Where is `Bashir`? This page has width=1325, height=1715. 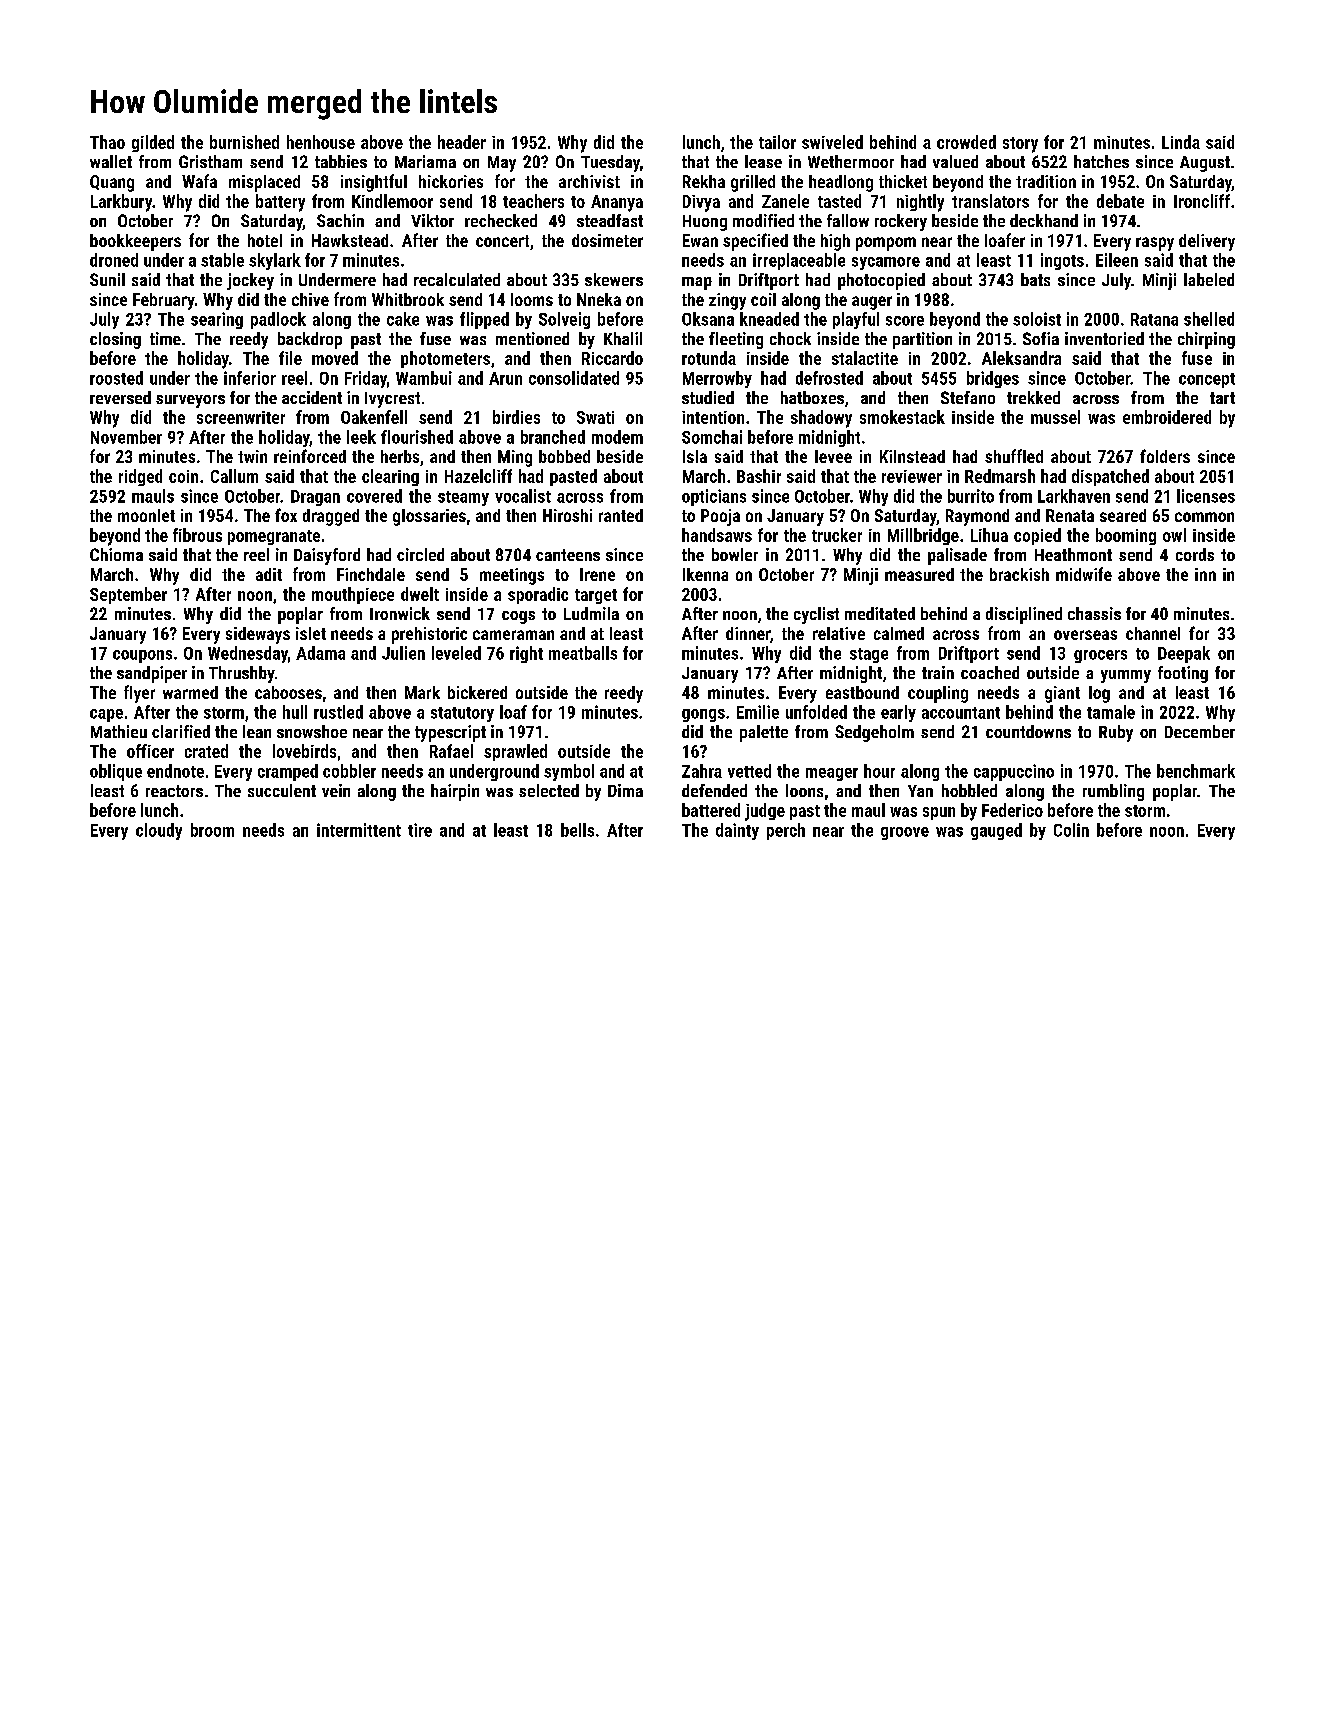 Bashir is located at coordinates (759, 476).
